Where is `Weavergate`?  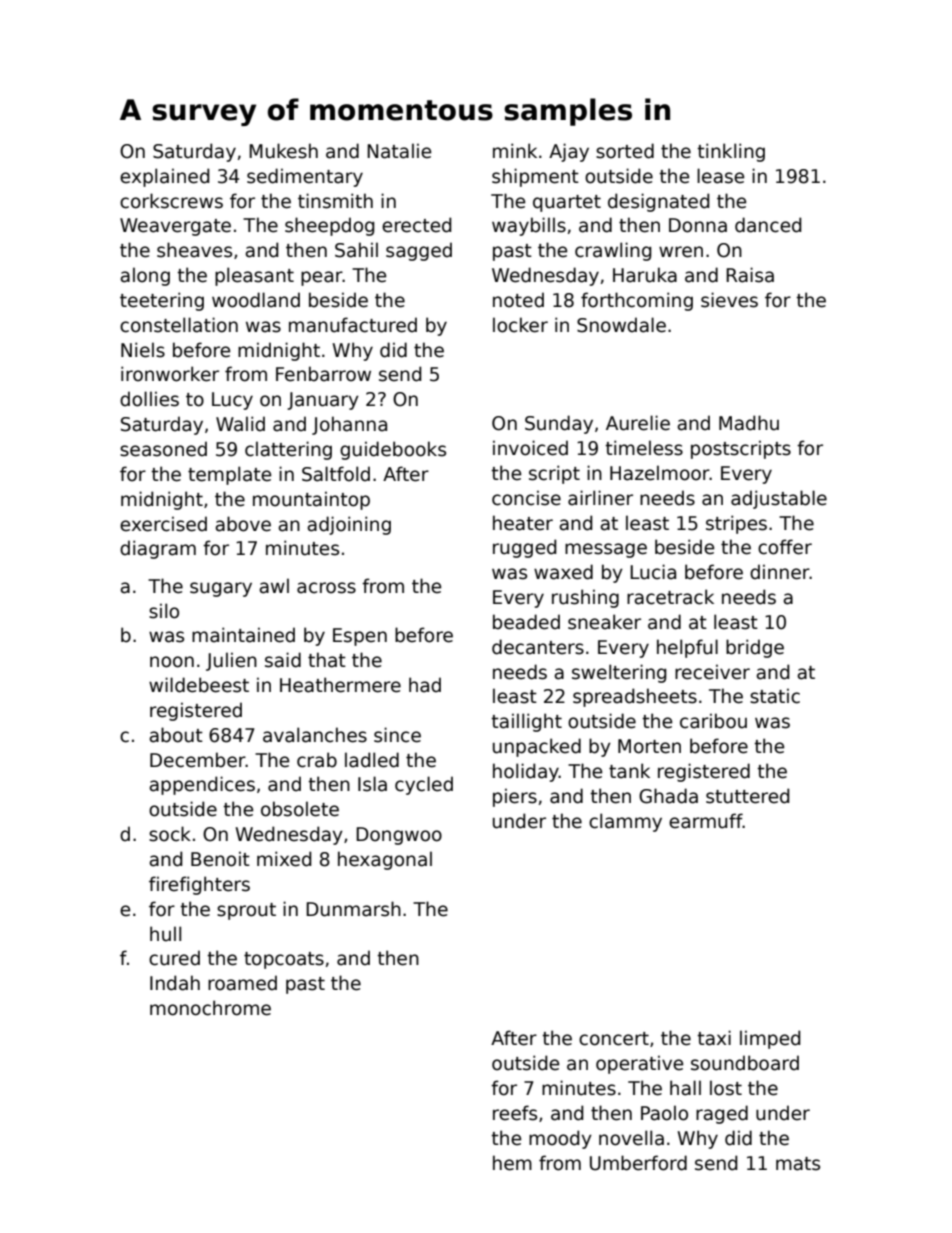
Weavergate is located at coordinates (175, 227).
